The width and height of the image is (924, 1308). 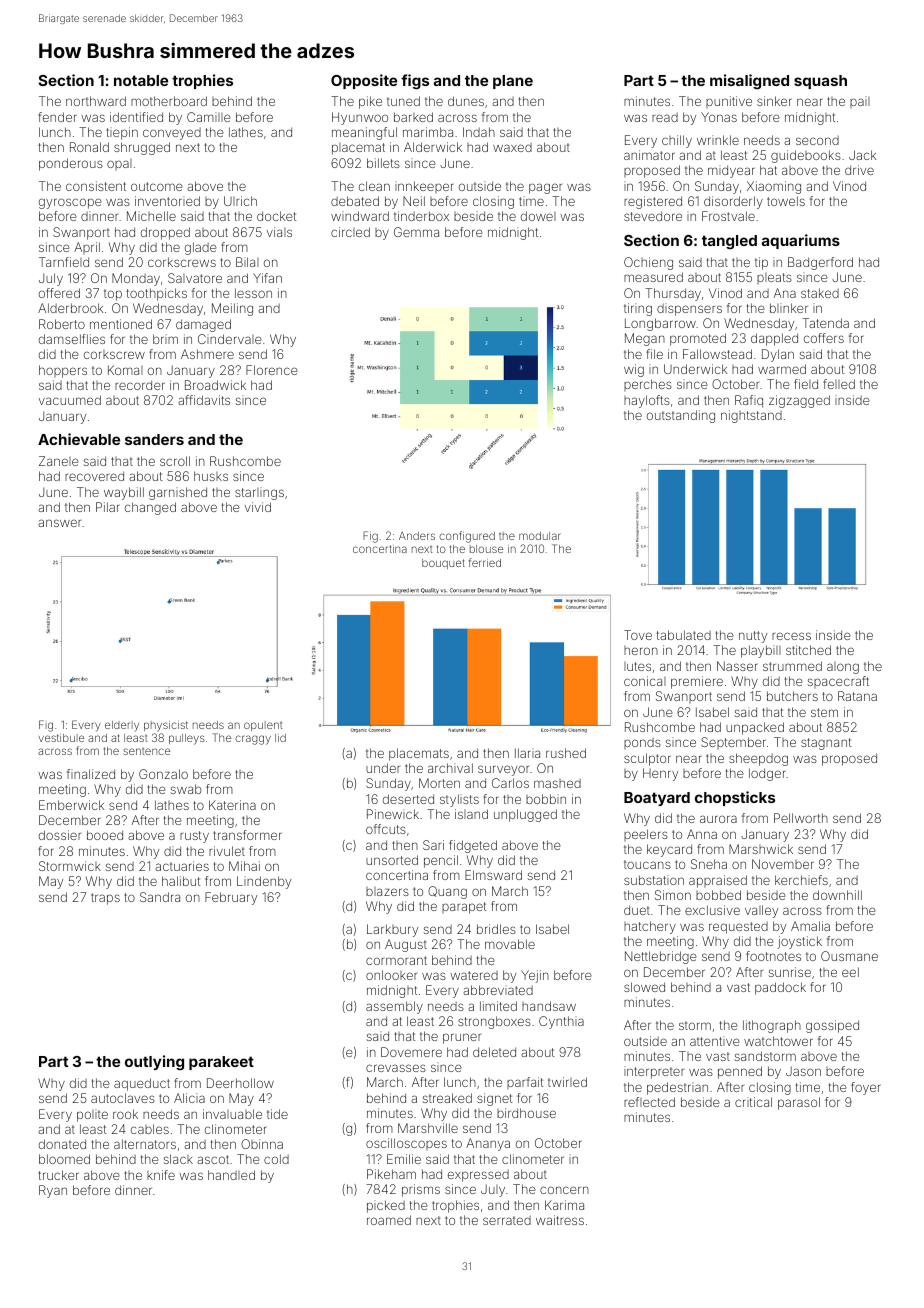 I want to click on staked, so click(x=820, y=293).
